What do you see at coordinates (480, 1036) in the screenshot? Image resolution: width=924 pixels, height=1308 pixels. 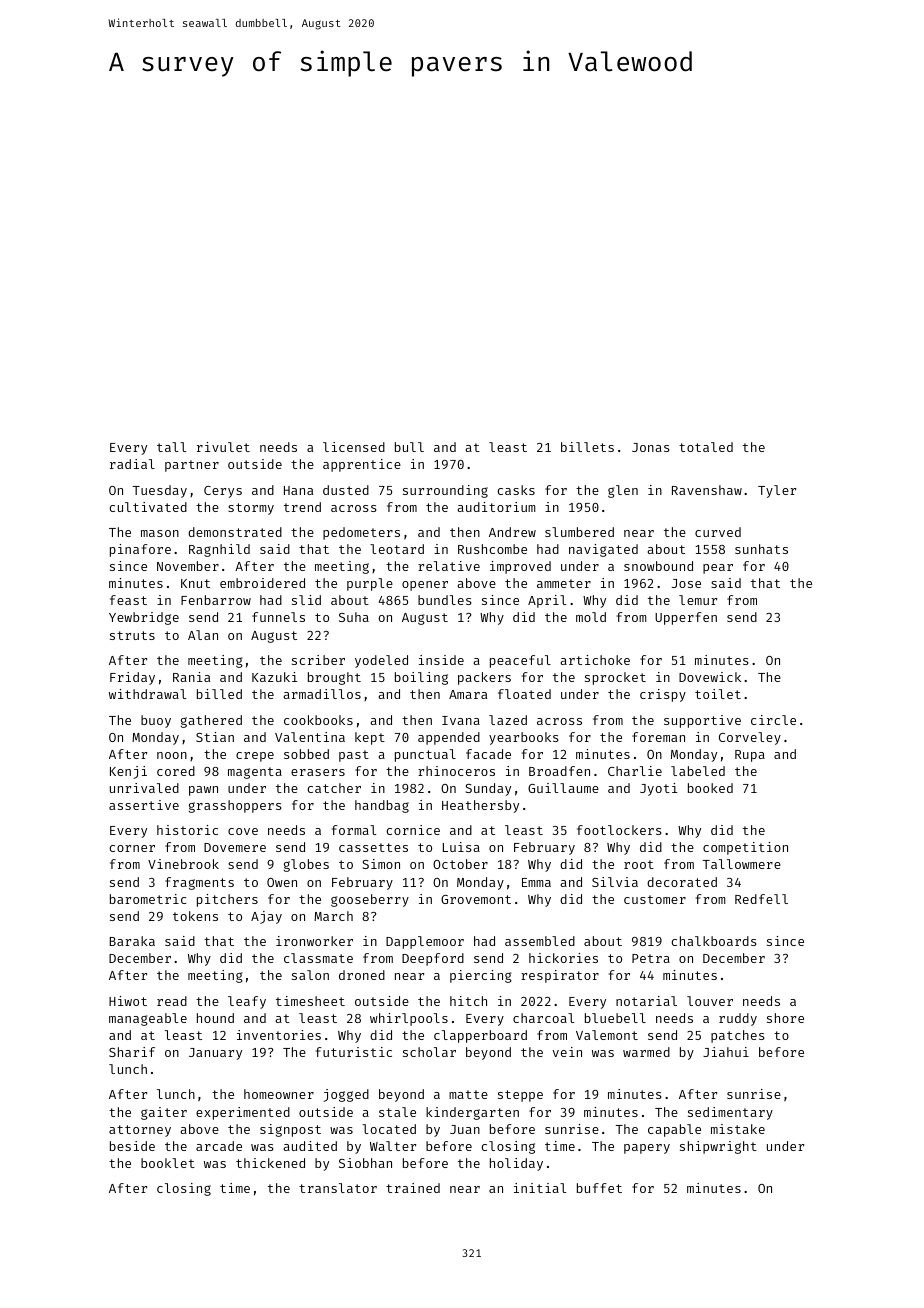 I see `clapperboard` at bounding box center [480, 1036].
